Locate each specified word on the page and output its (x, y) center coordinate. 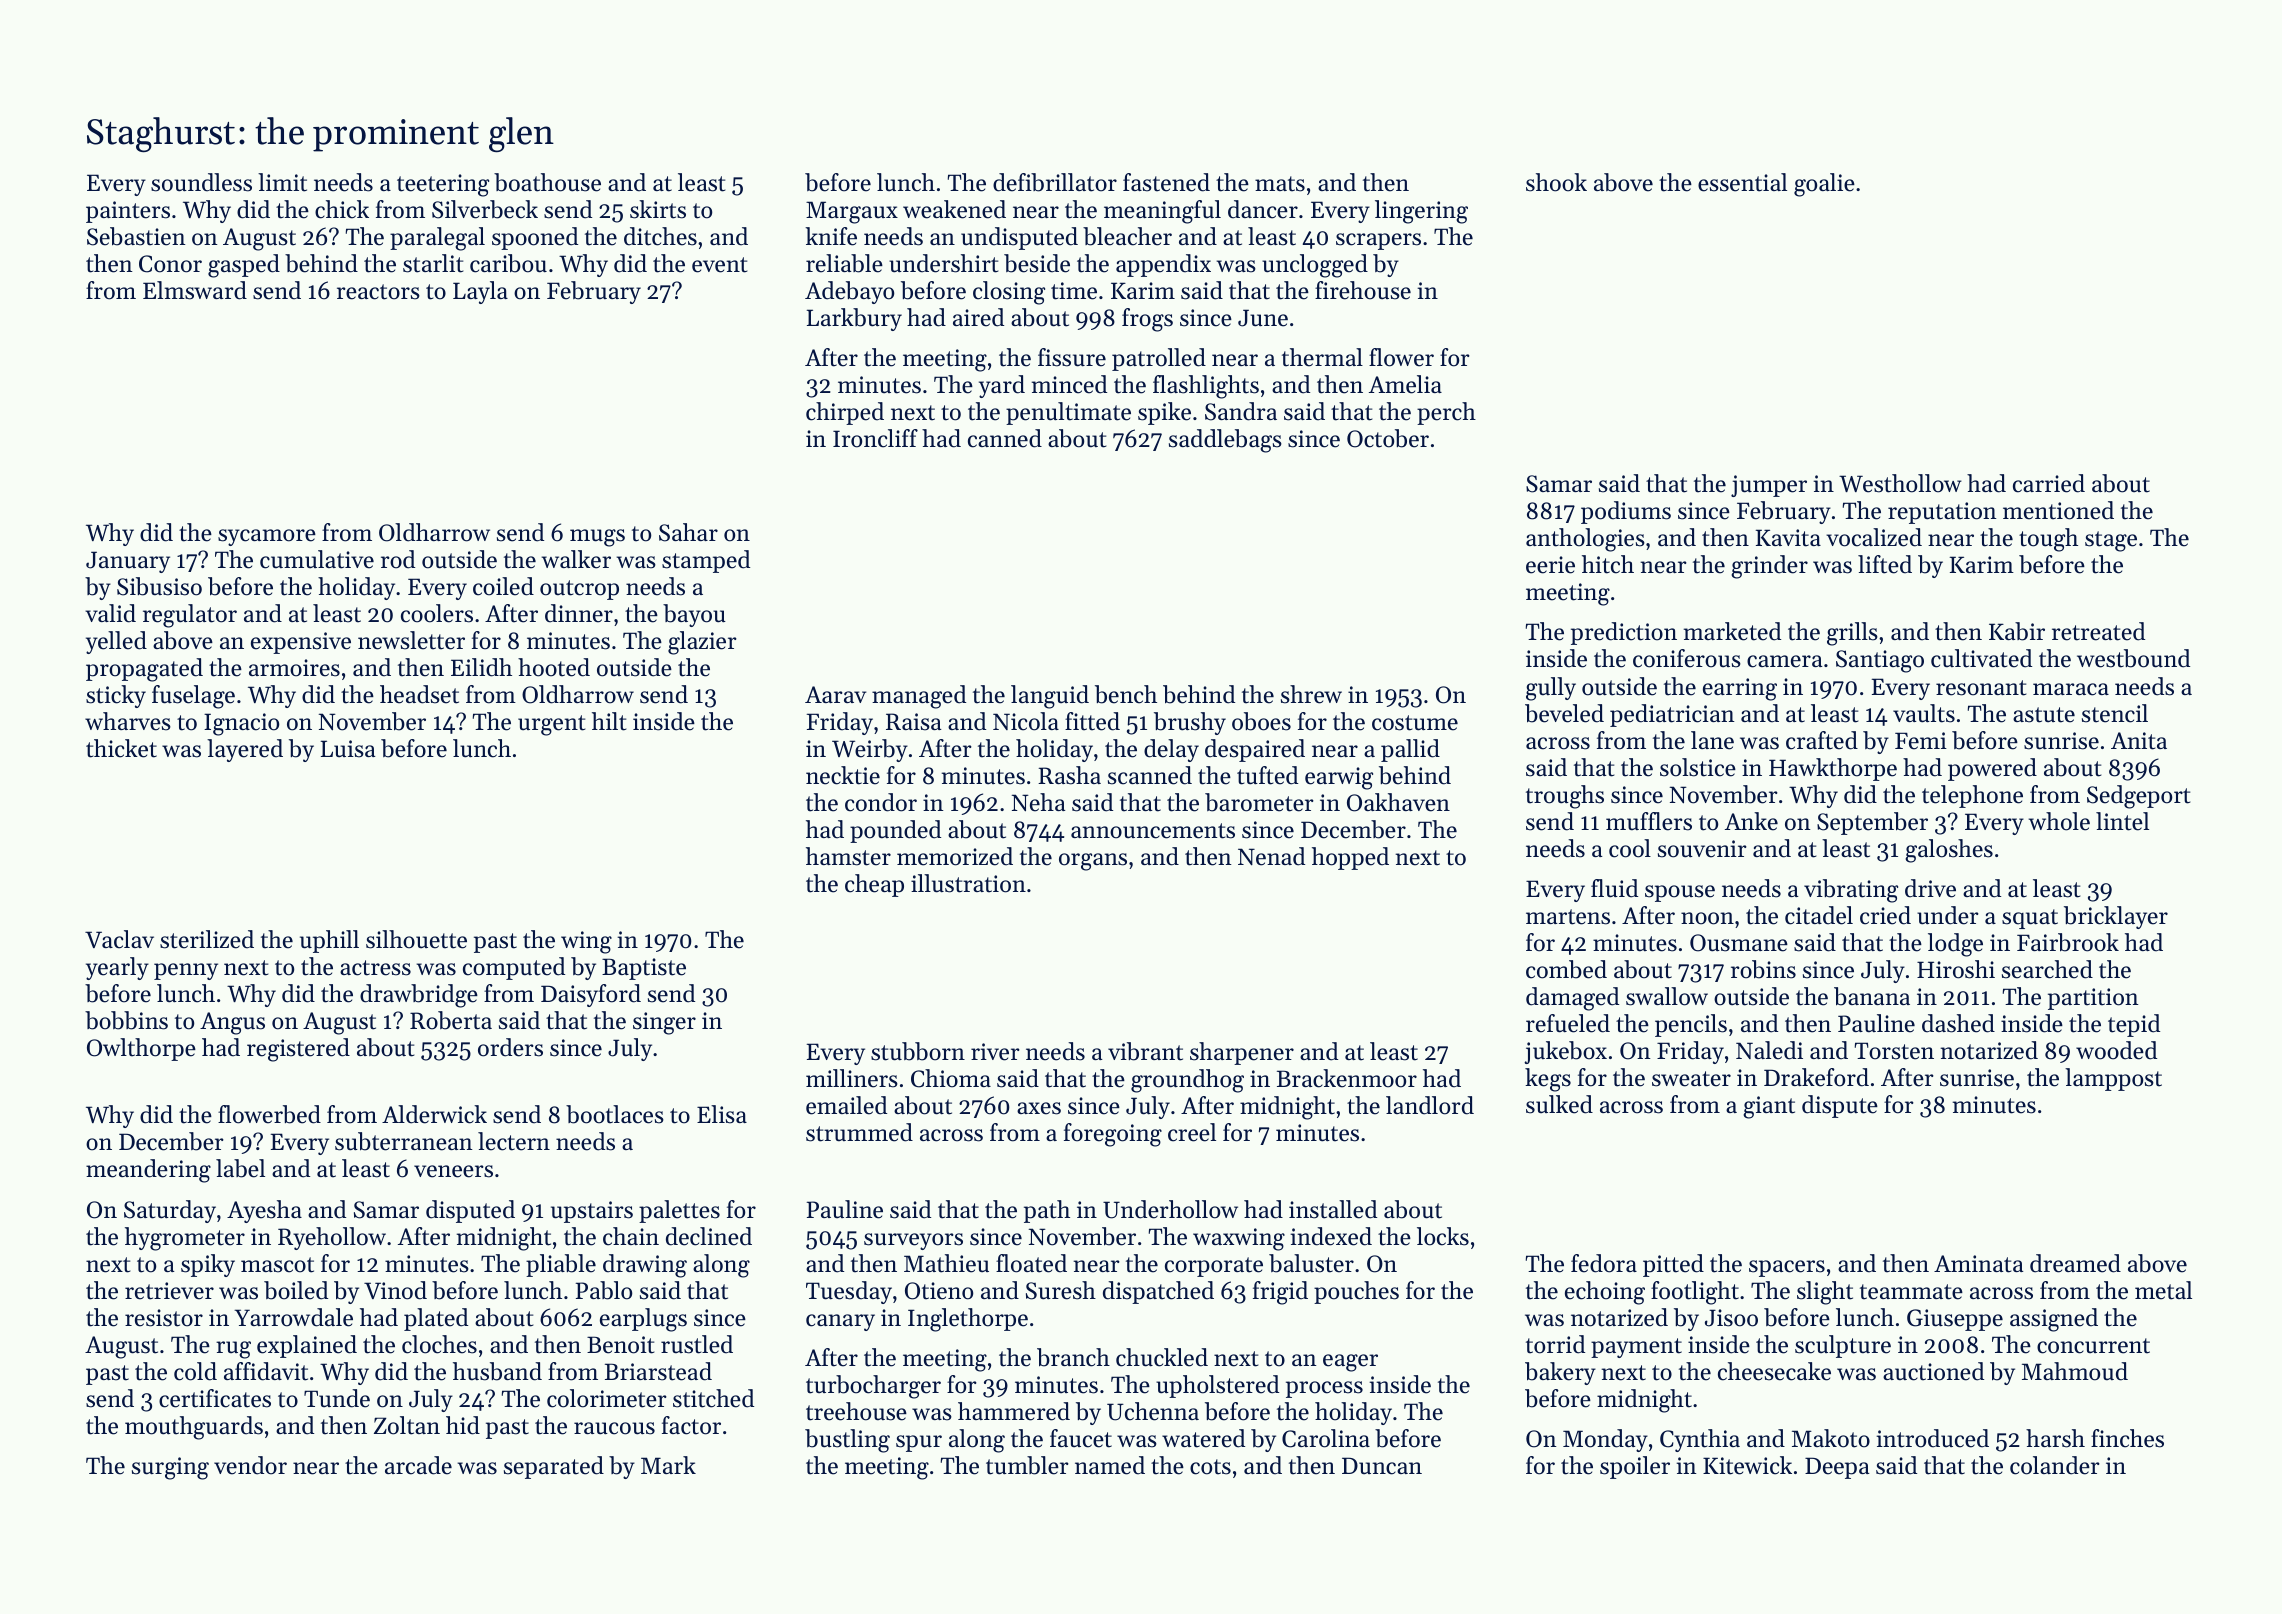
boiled (296, 1290)
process (1324, 1389)
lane (1712, 740)
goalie (1824, 185)
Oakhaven (1398, 802)
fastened (1166, 182)
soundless (201, 182)
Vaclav (119, 939)
